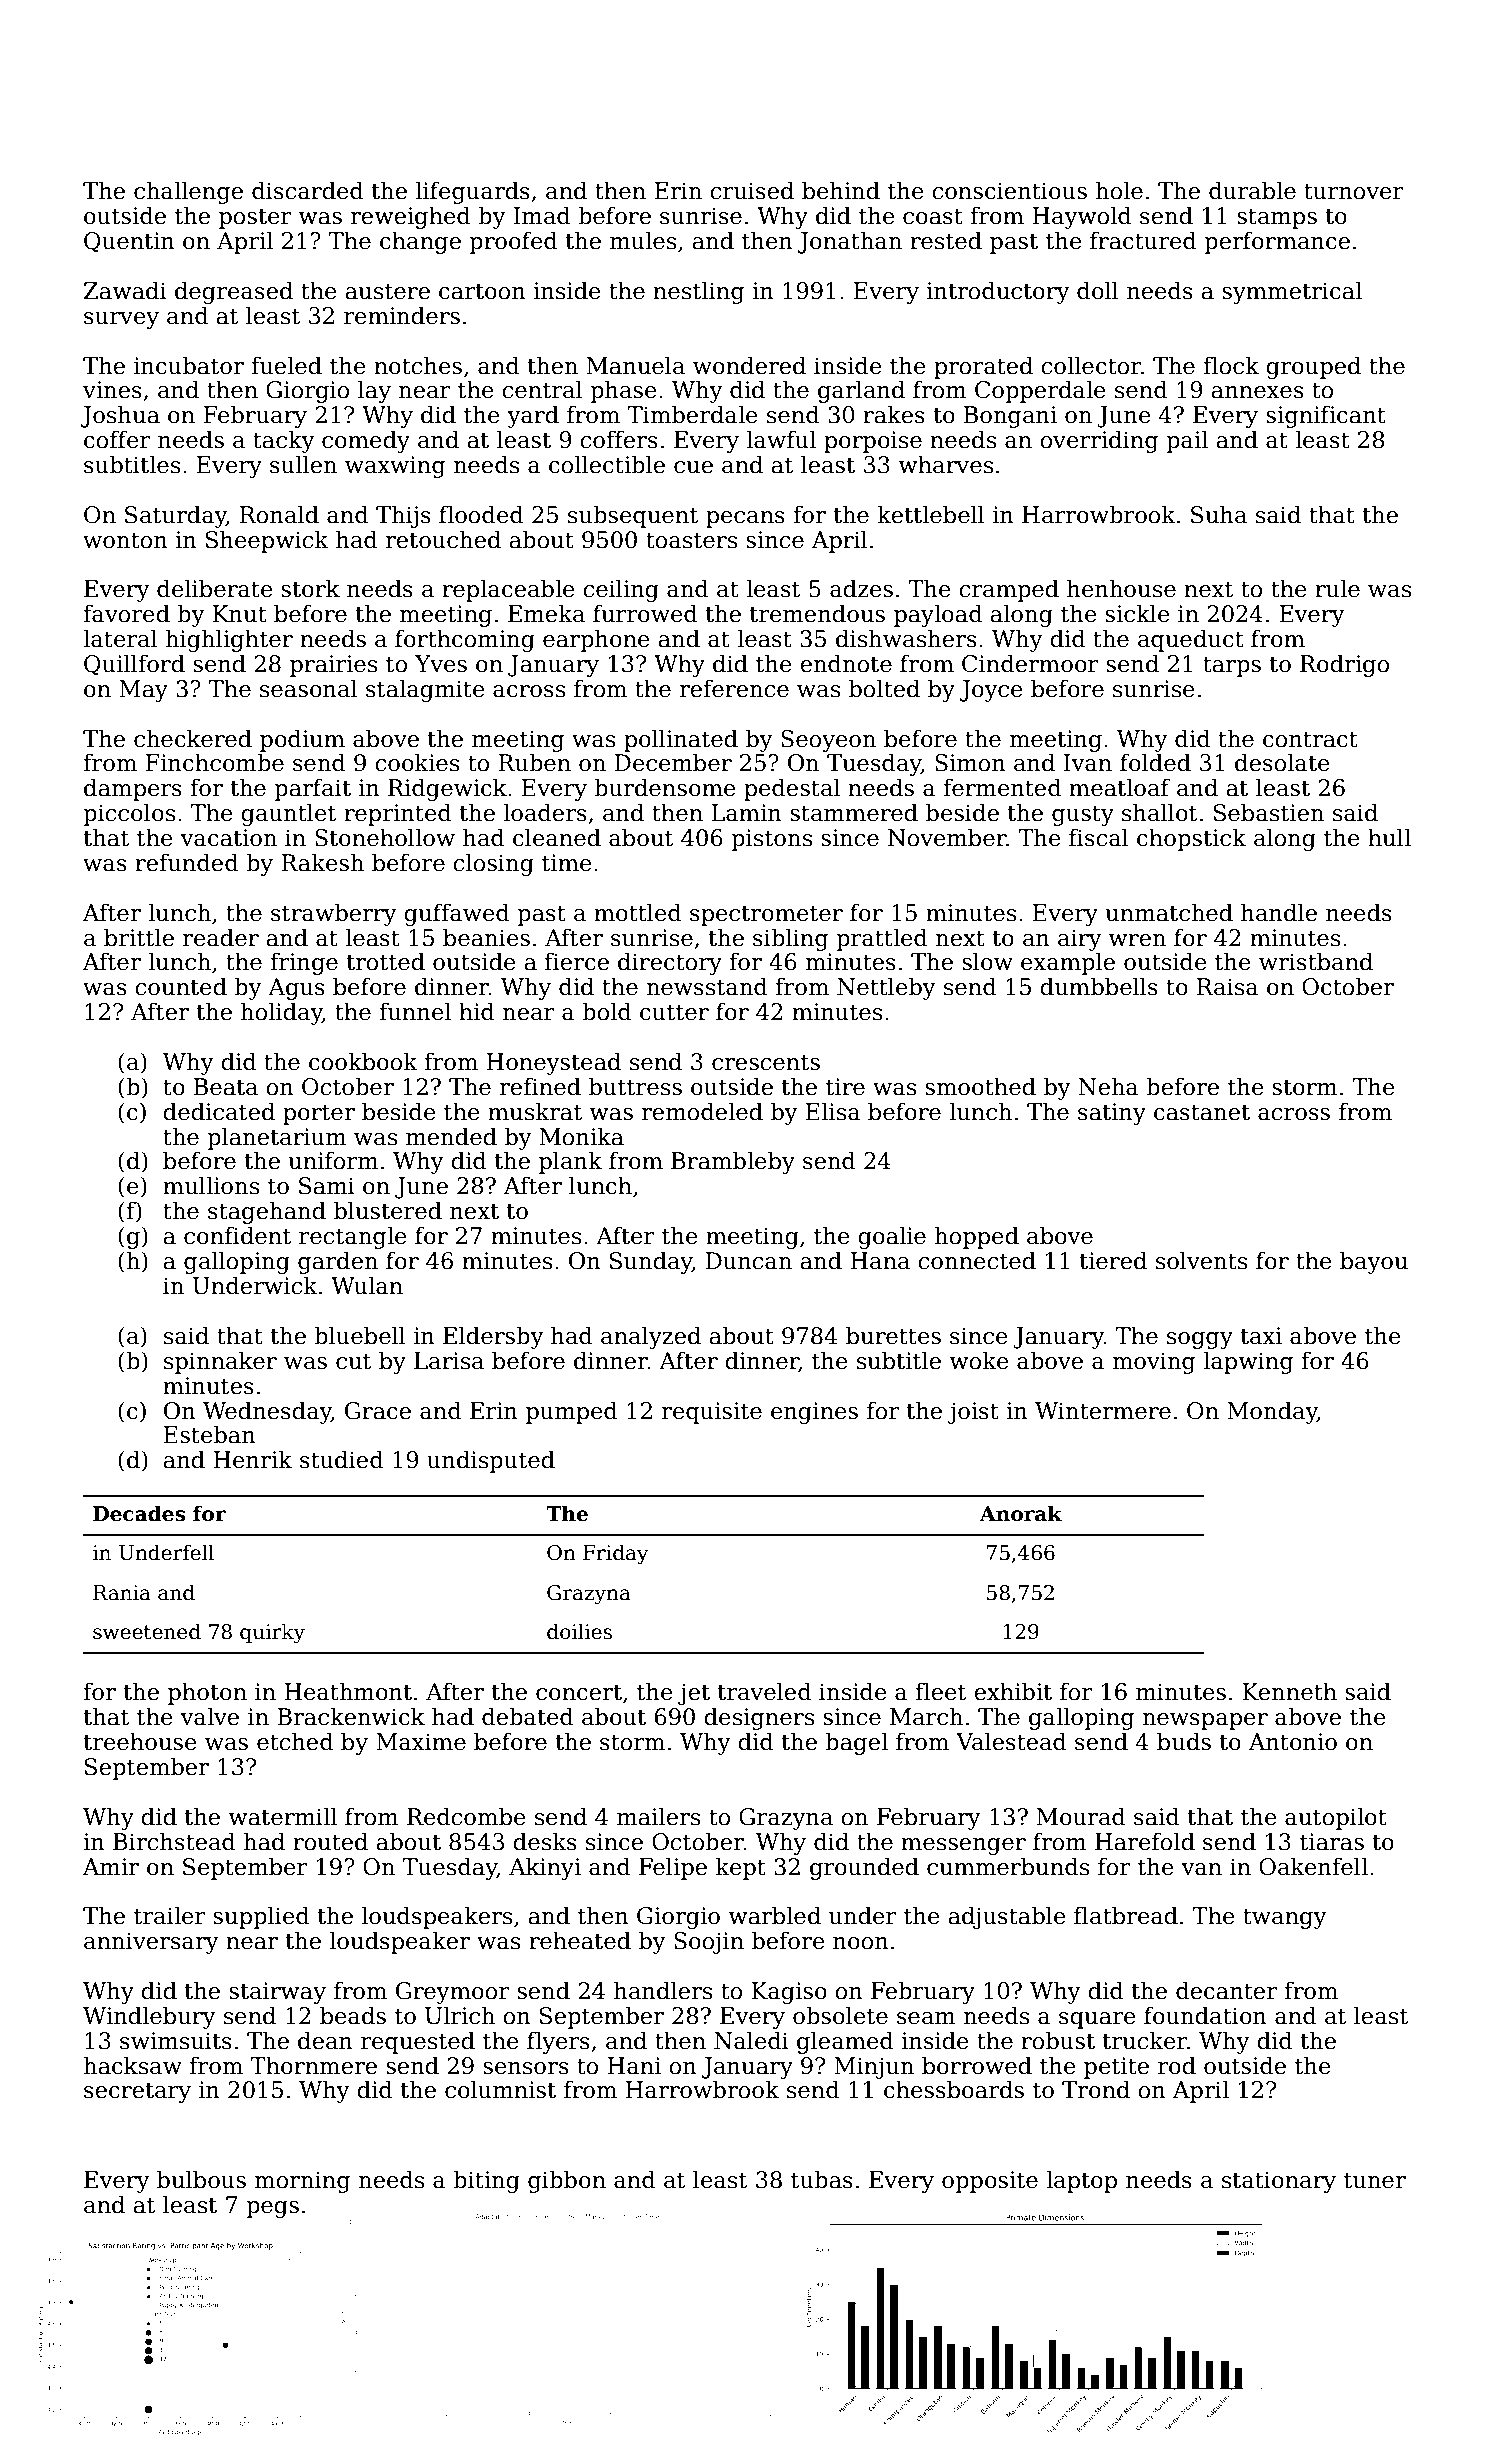  Describe the element at coordinates (211, 1185) in the page. I see `mullions` at that location.
